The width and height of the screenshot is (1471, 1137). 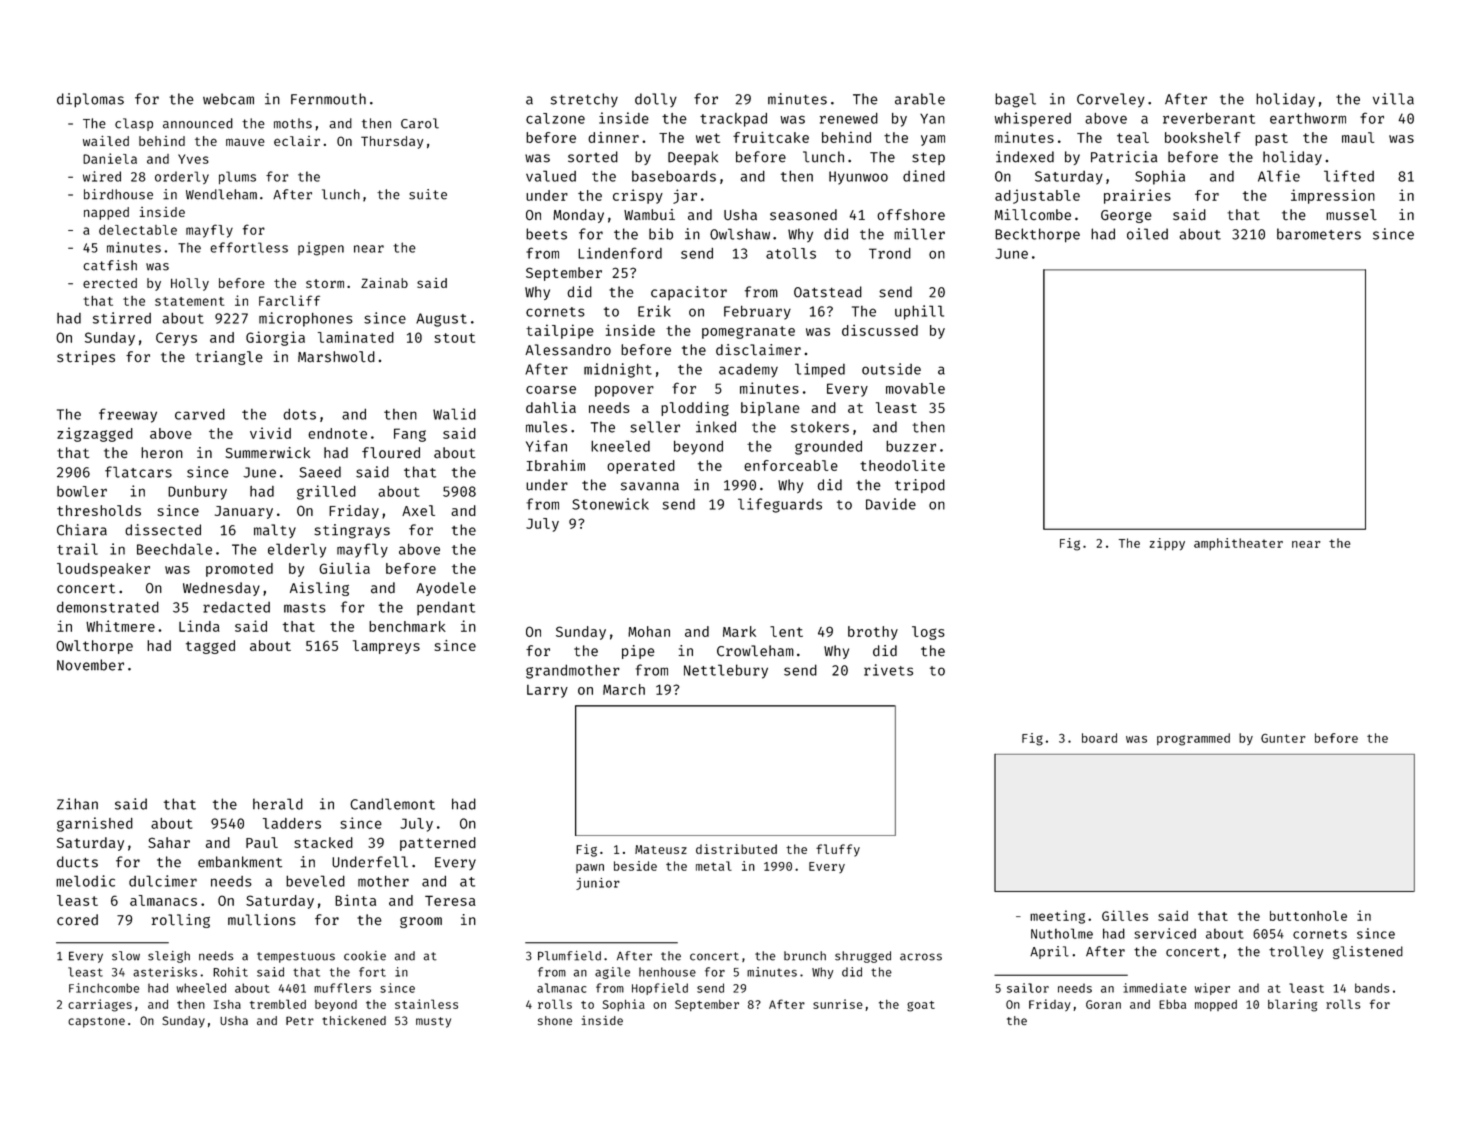 I want to click on Davide, so click(x=891, y=504).
